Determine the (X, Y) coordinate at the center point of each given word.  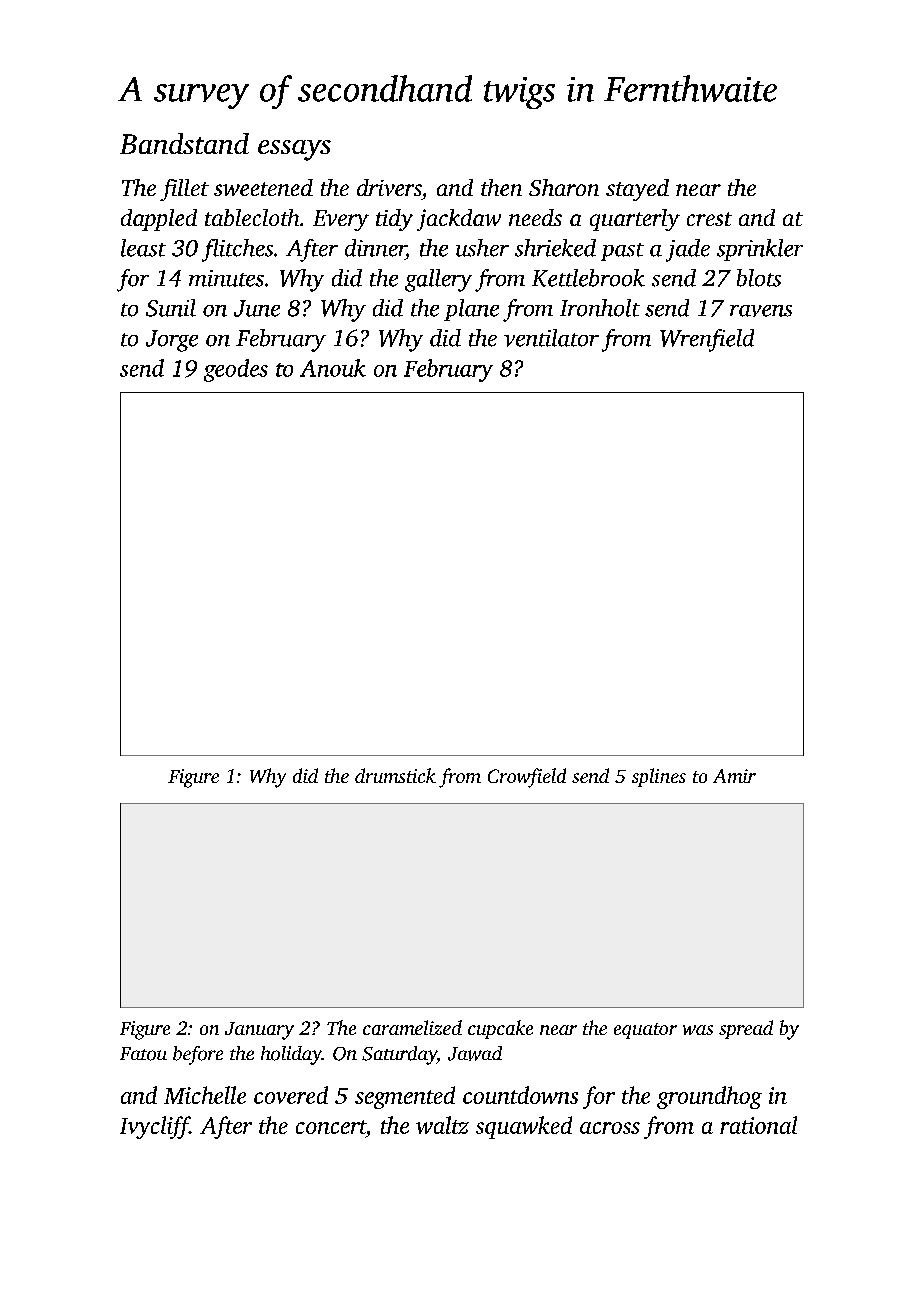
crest (709, 219)
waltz (442, 1125)
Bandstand (184, 143)
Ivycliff (155, 1127)
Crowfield (527, 778)
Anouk (333, 368)
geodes (236, 370)
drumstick (395, 775)
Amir (734, 776)
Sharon (564, 187)
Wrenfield (707, 340)
